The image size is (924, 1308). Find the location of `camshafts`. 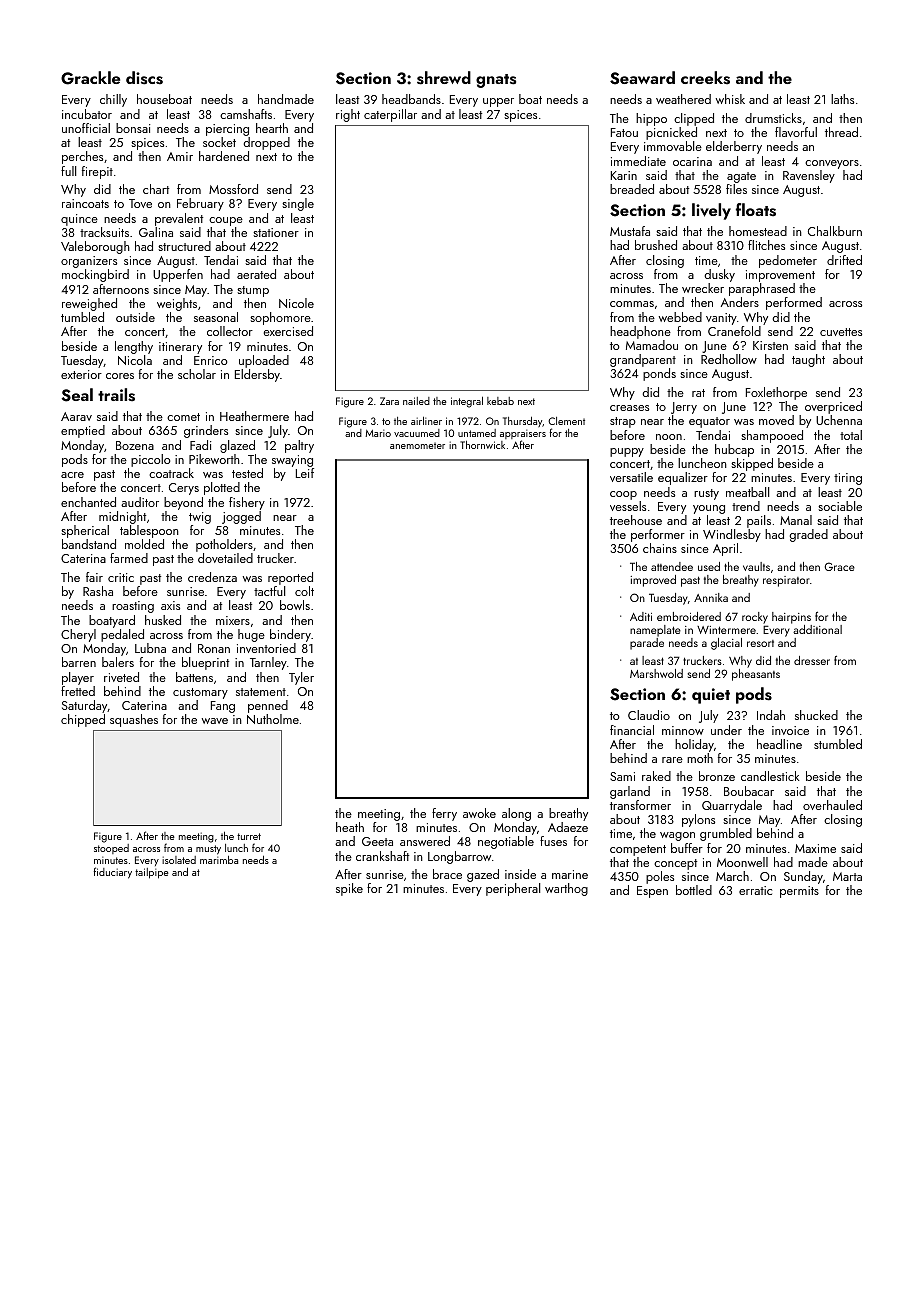

camshafts is located at coordinates (246, 114).
